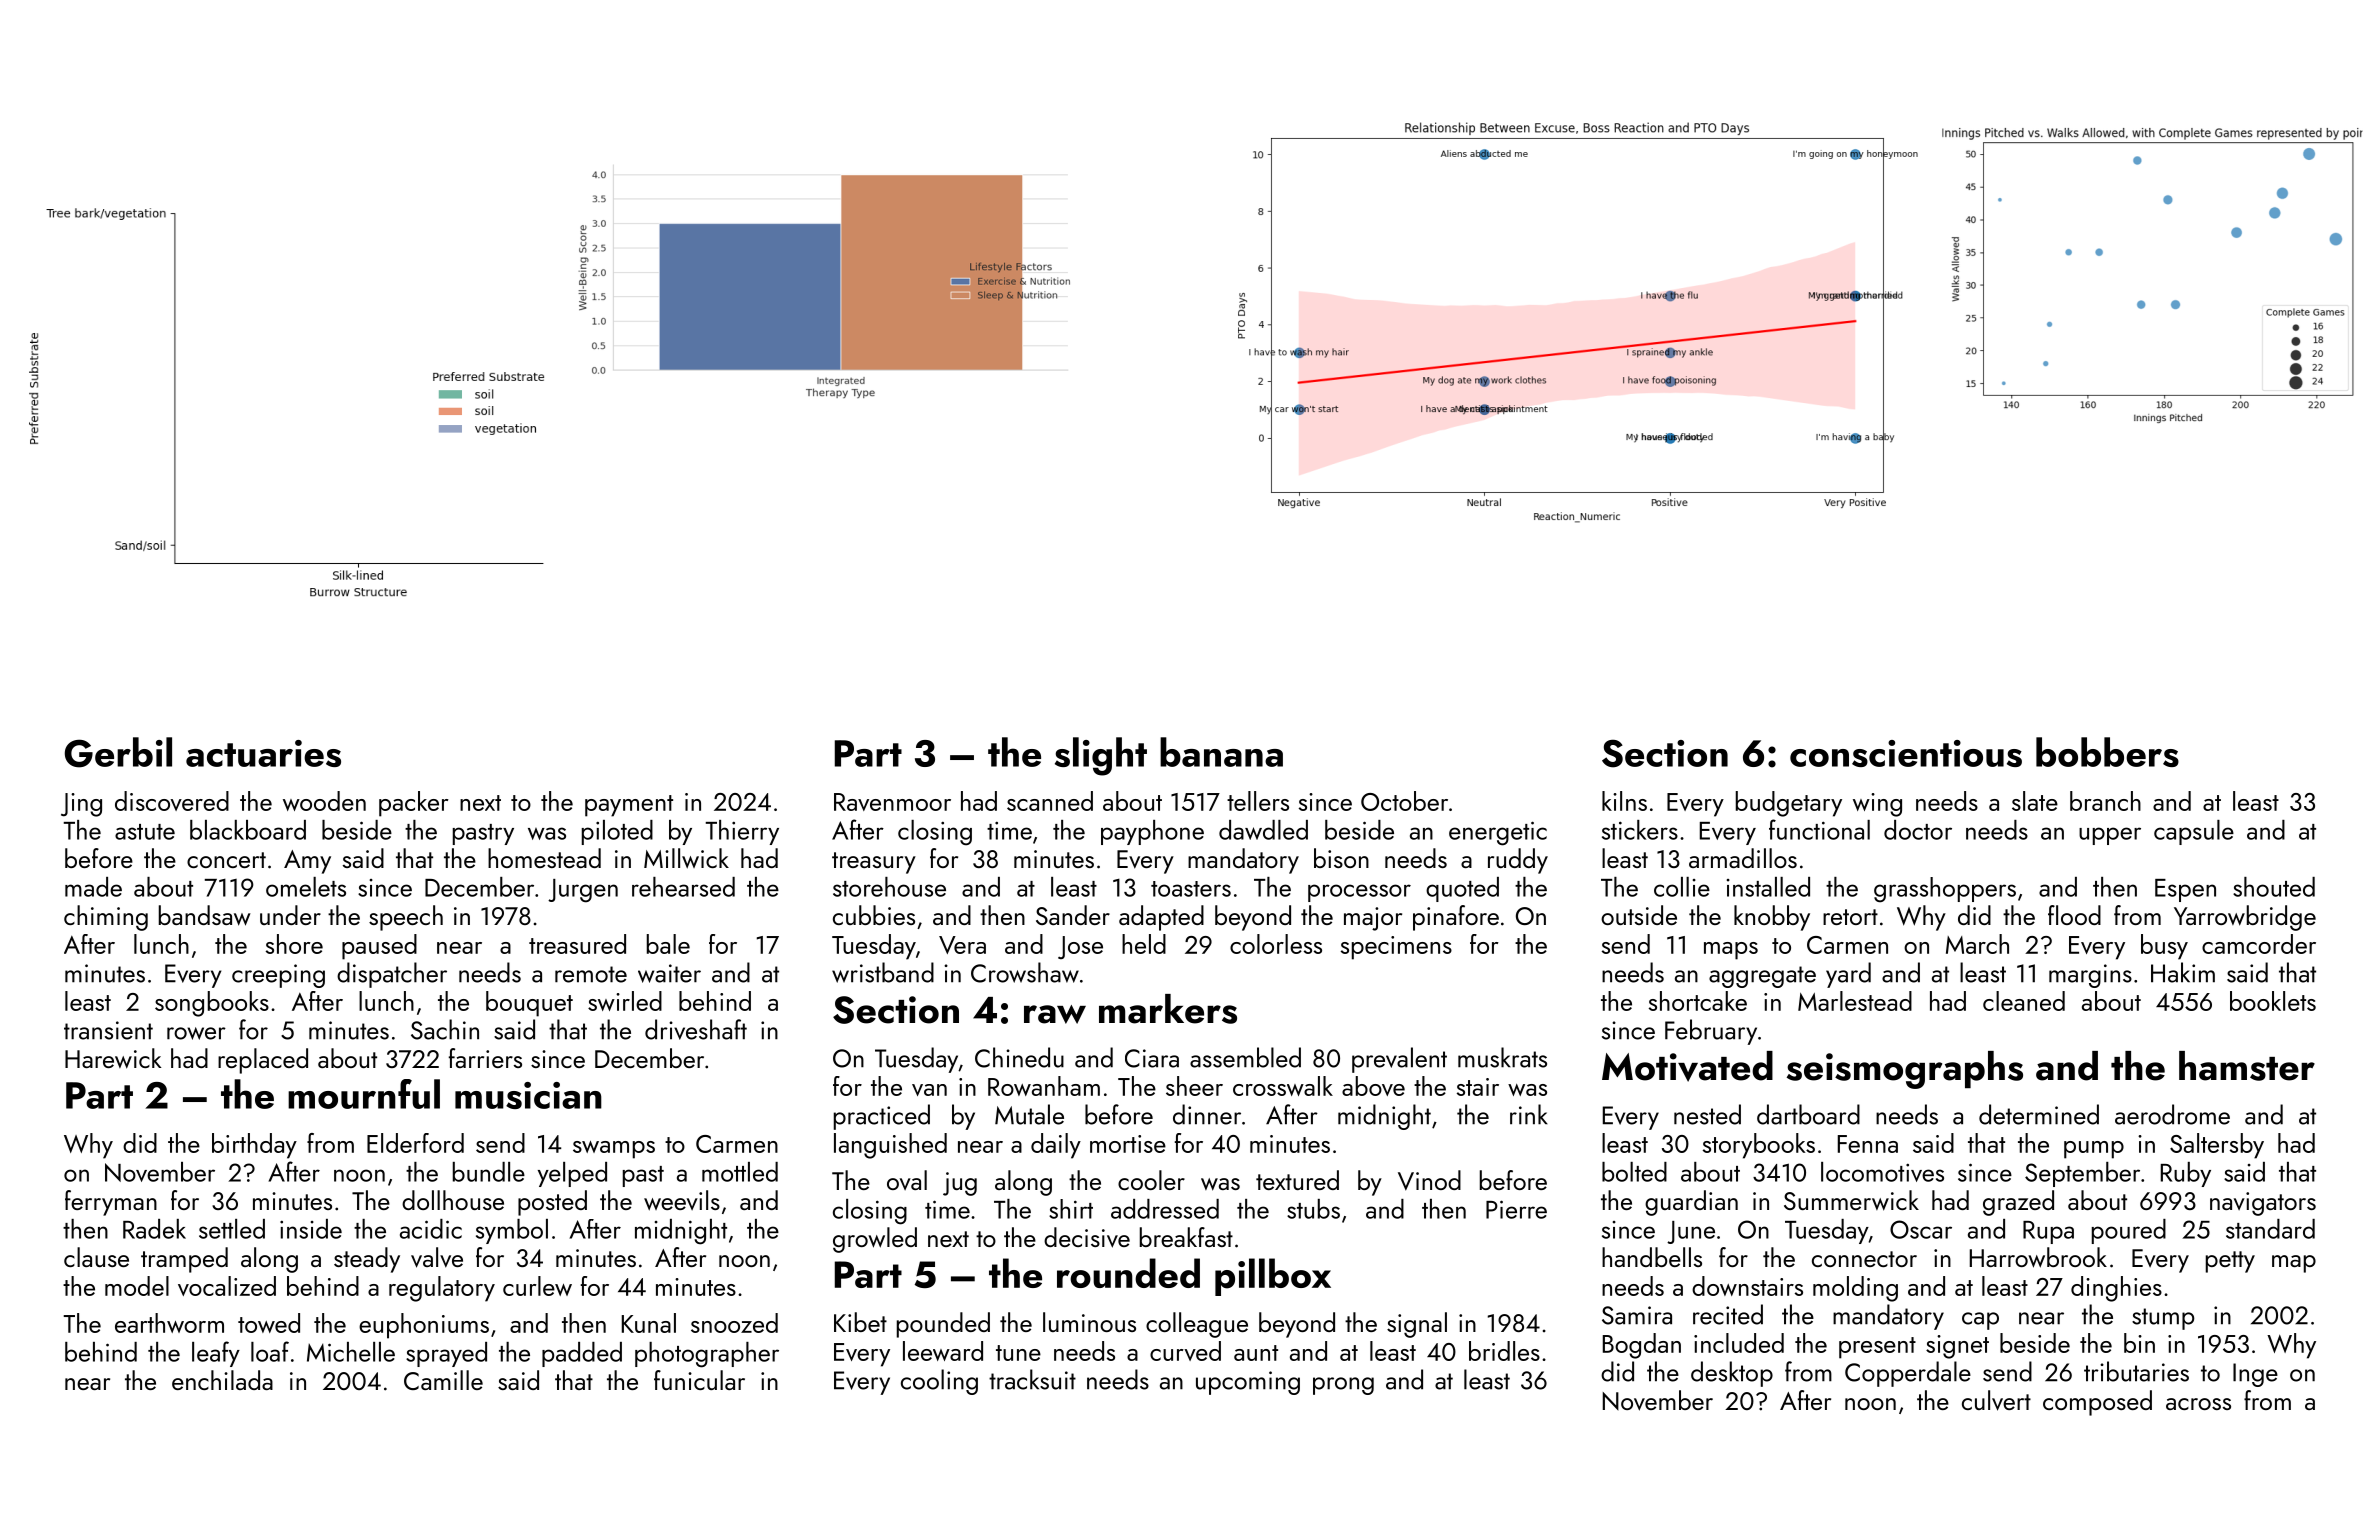  What do you see at coordinates (1019, 1057) in the page?
I see `Chinedu` at bounding box center [1019, 1057].
